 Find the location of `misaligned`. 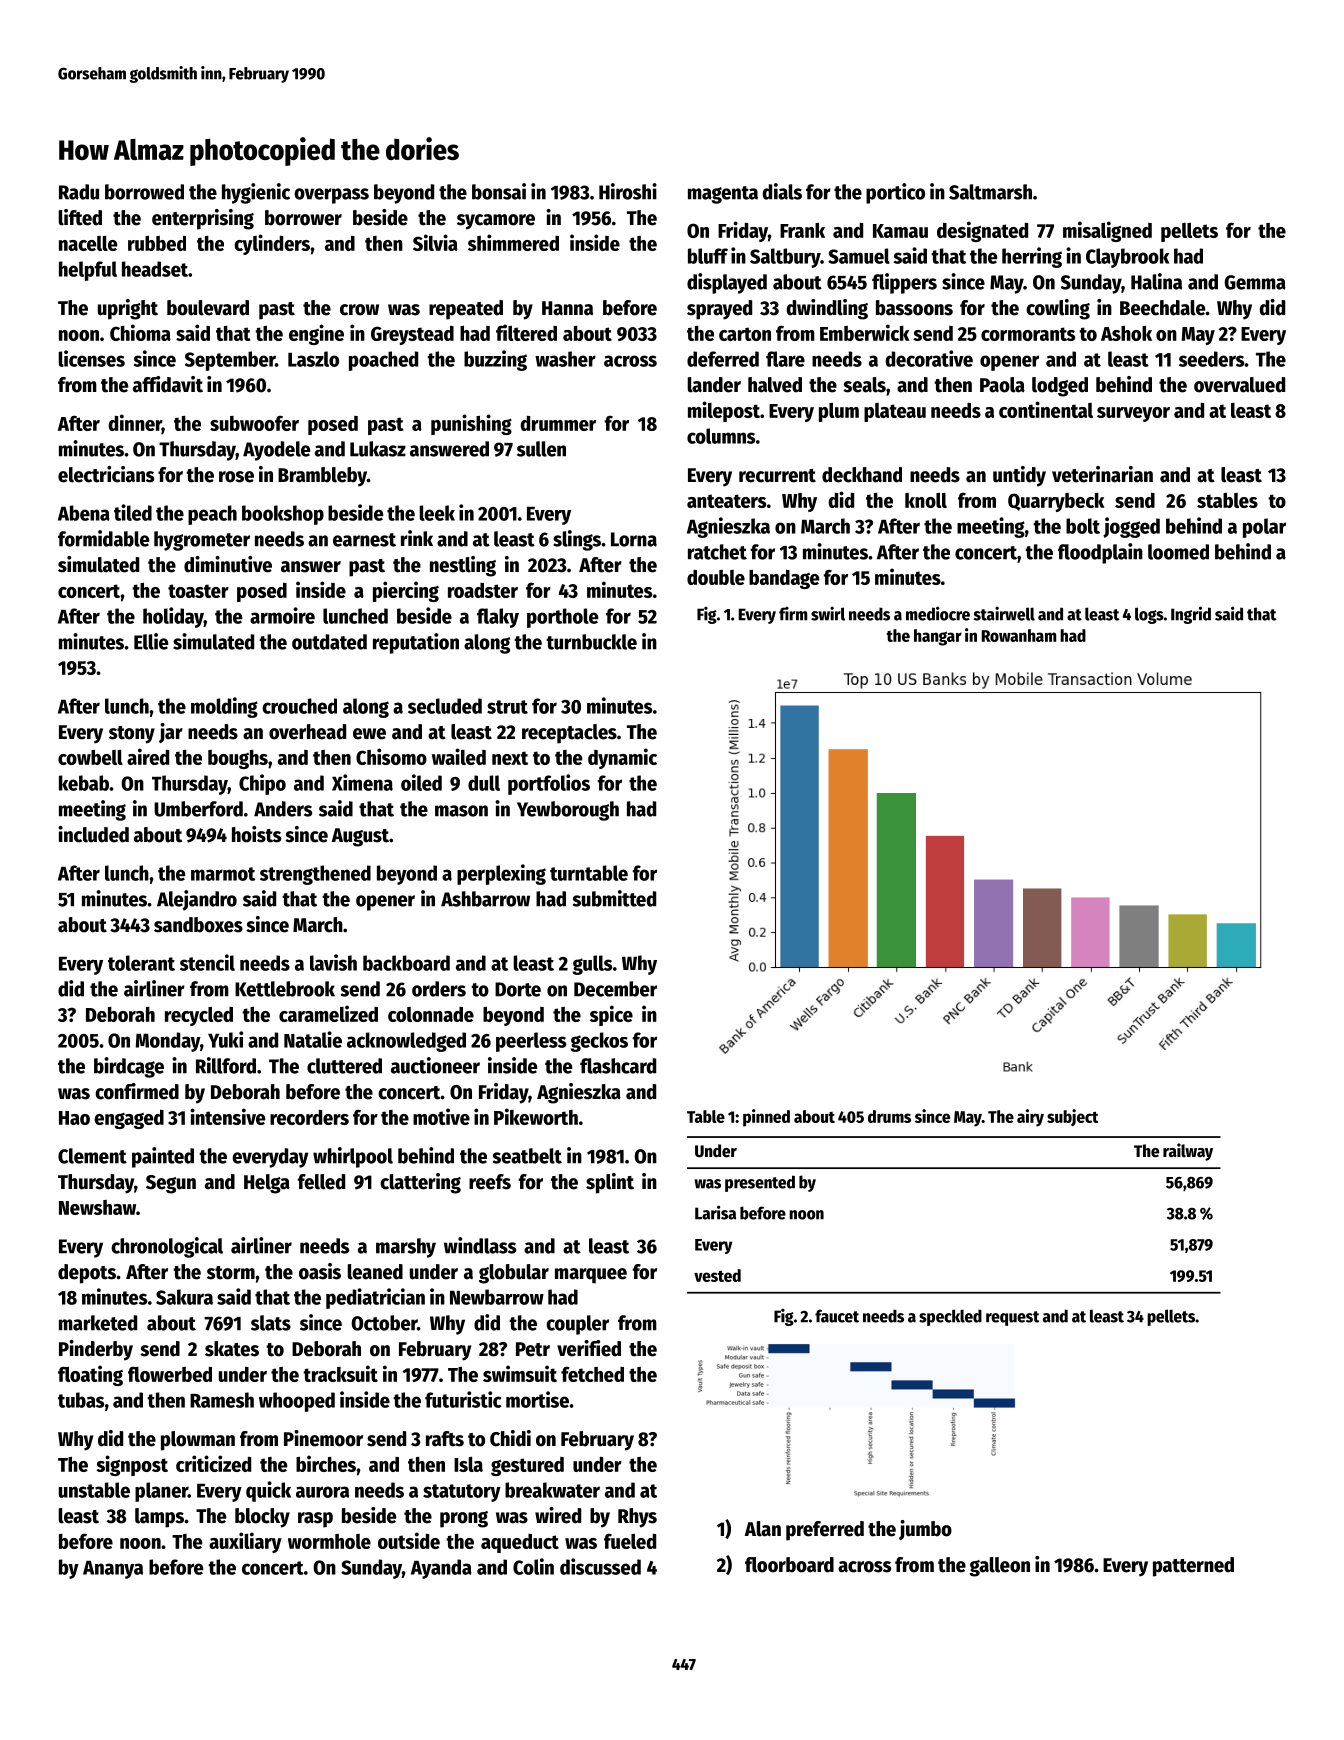

misaligned is located at coordinates (1107, 231).
